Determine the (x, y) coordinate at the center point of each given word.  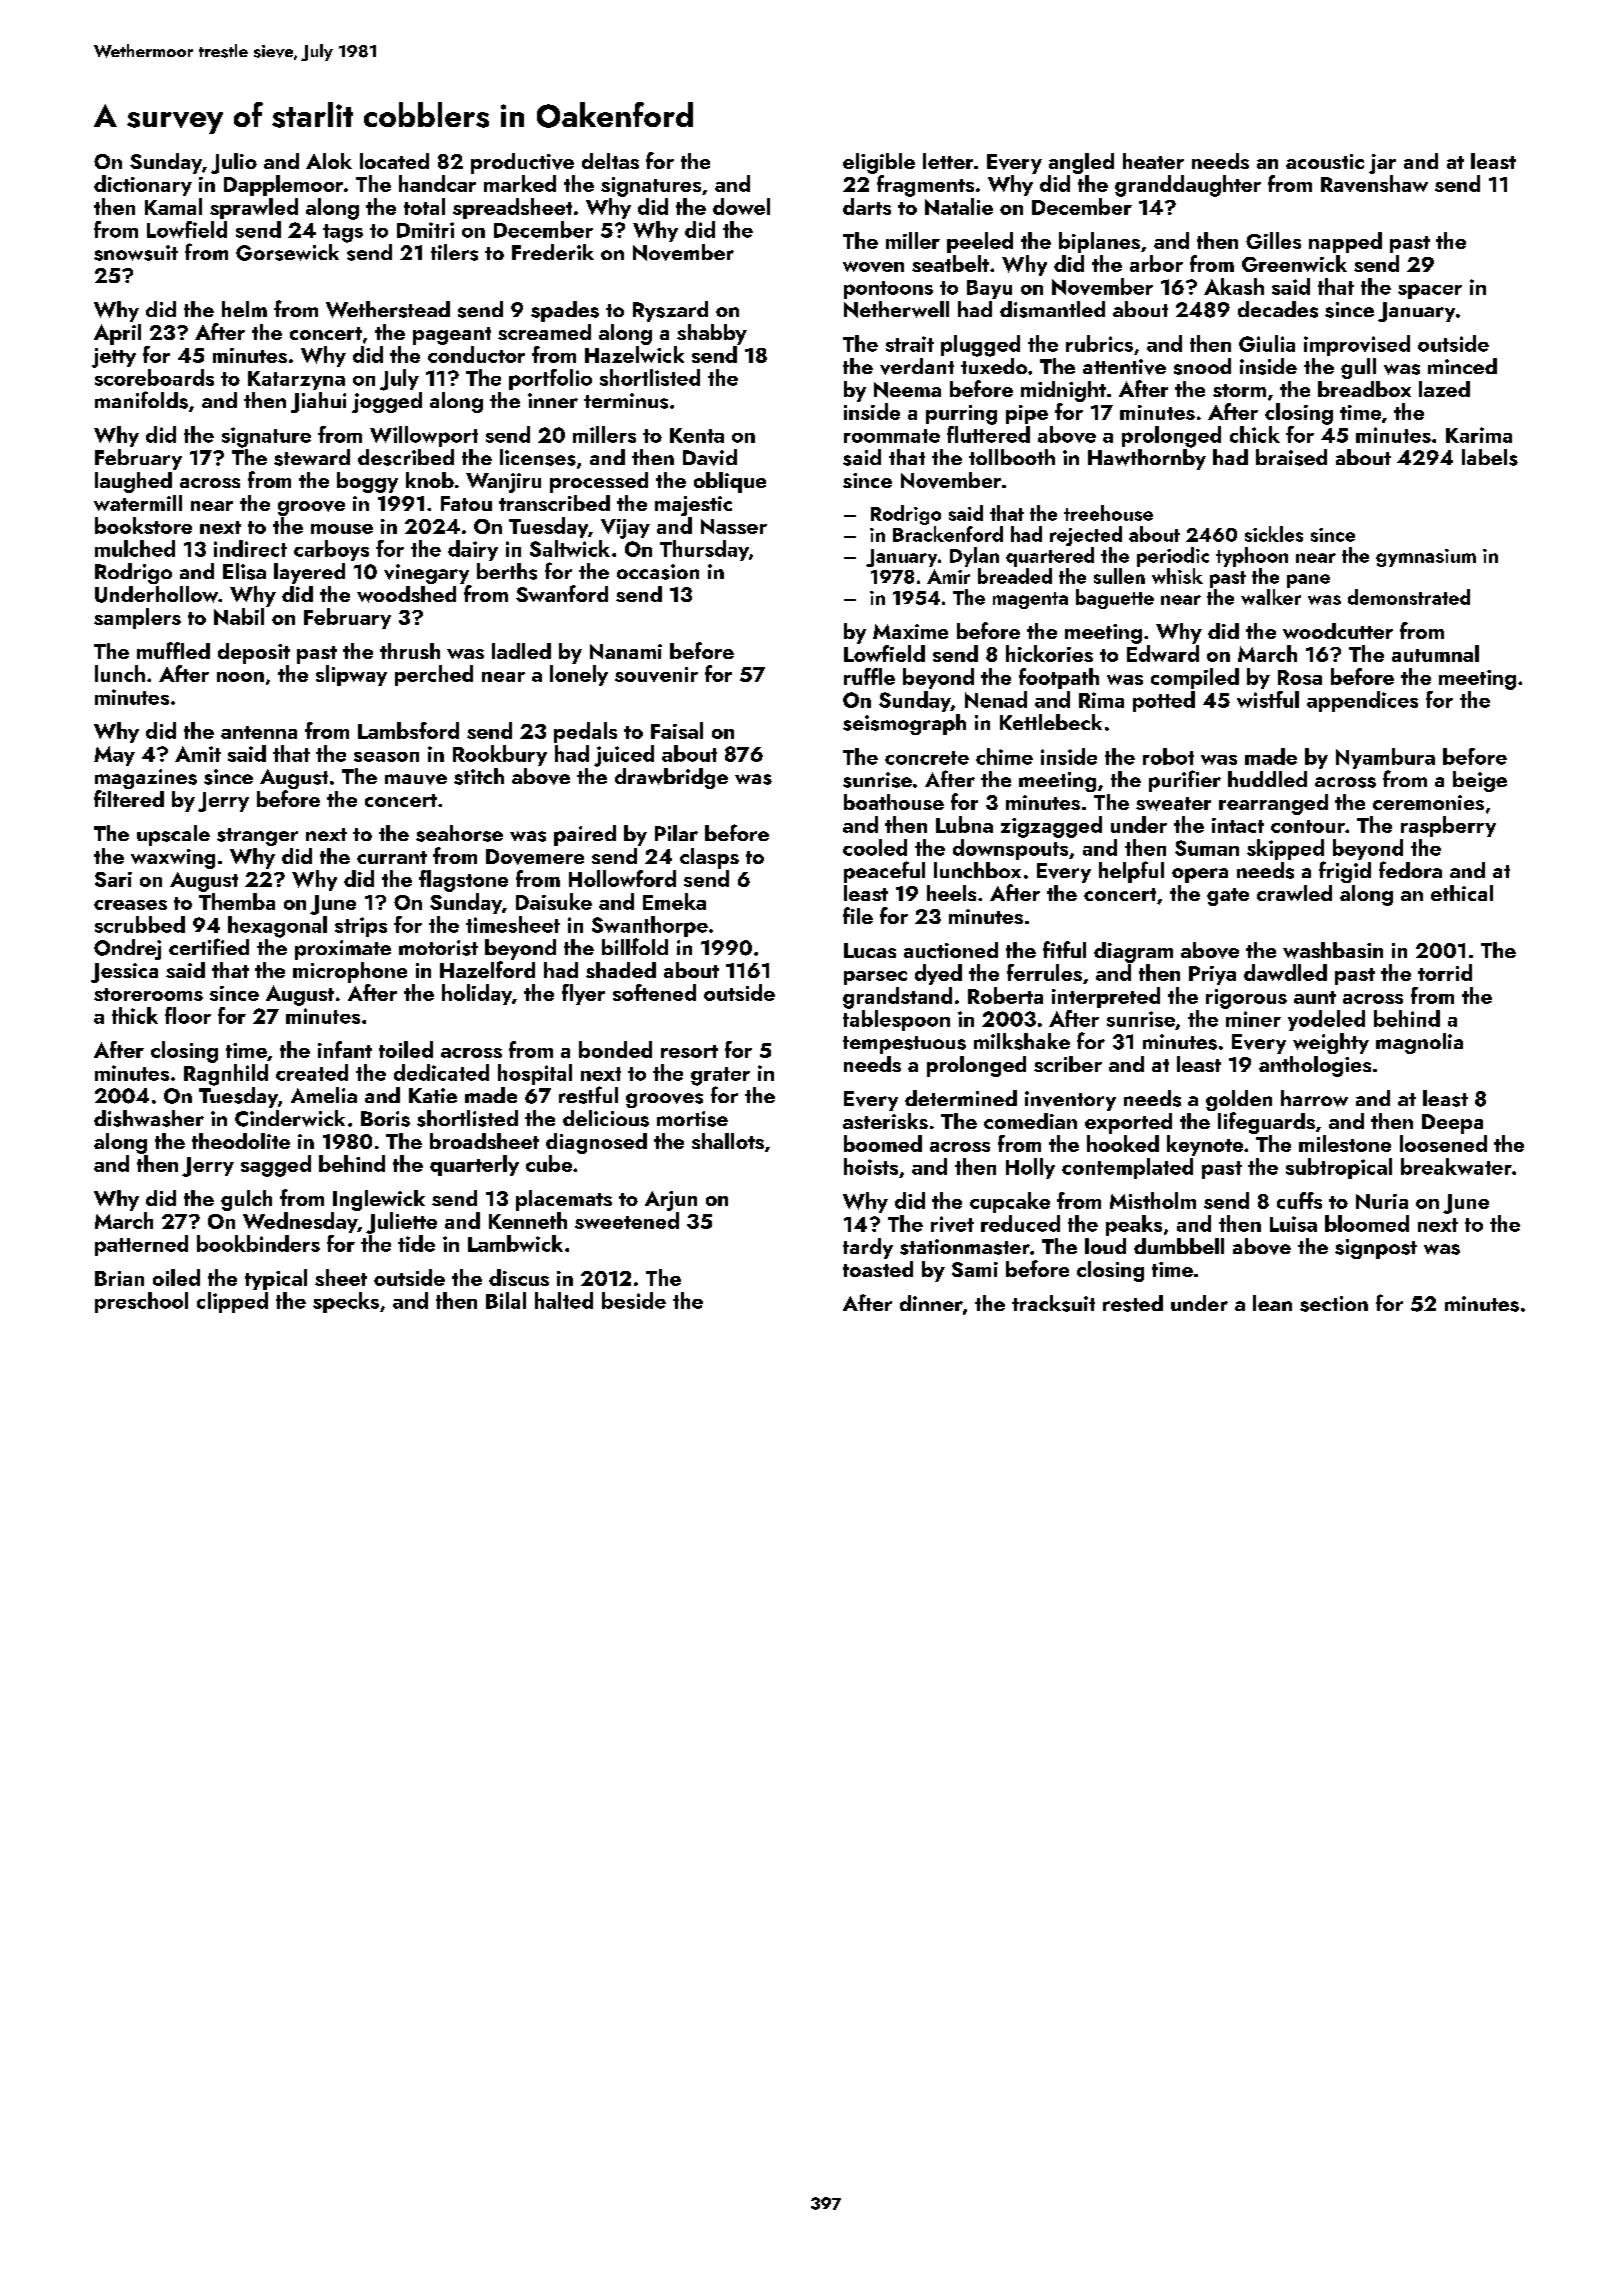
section (1334, 1304)
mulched (135, 548)
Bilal (506, 1300)
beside (634, 1300)
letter (948, 161)
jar (1382, 164)
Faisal (677, 730)
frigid (1345, 872)
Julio (234, 163)
